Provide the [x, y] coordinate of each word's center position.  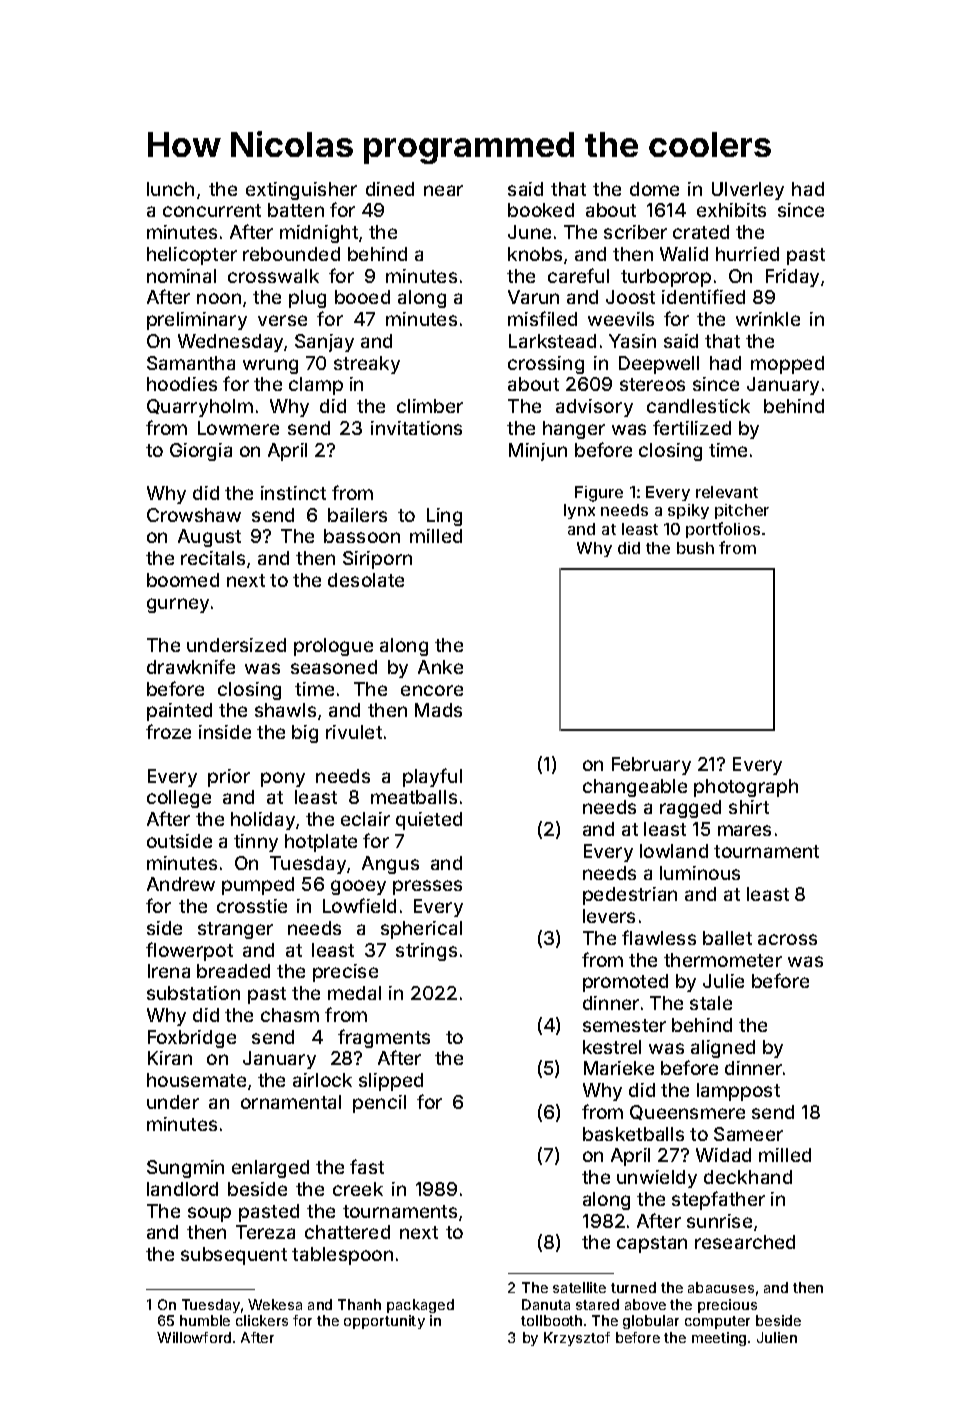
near [443, 190]
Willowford [194, 1337]
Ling [444, 517]
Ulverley [748, 191]
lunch [170, 189]
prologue [333, 647]
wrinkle [768, 319]
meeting [719, 1339]
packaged [420, 1306]
